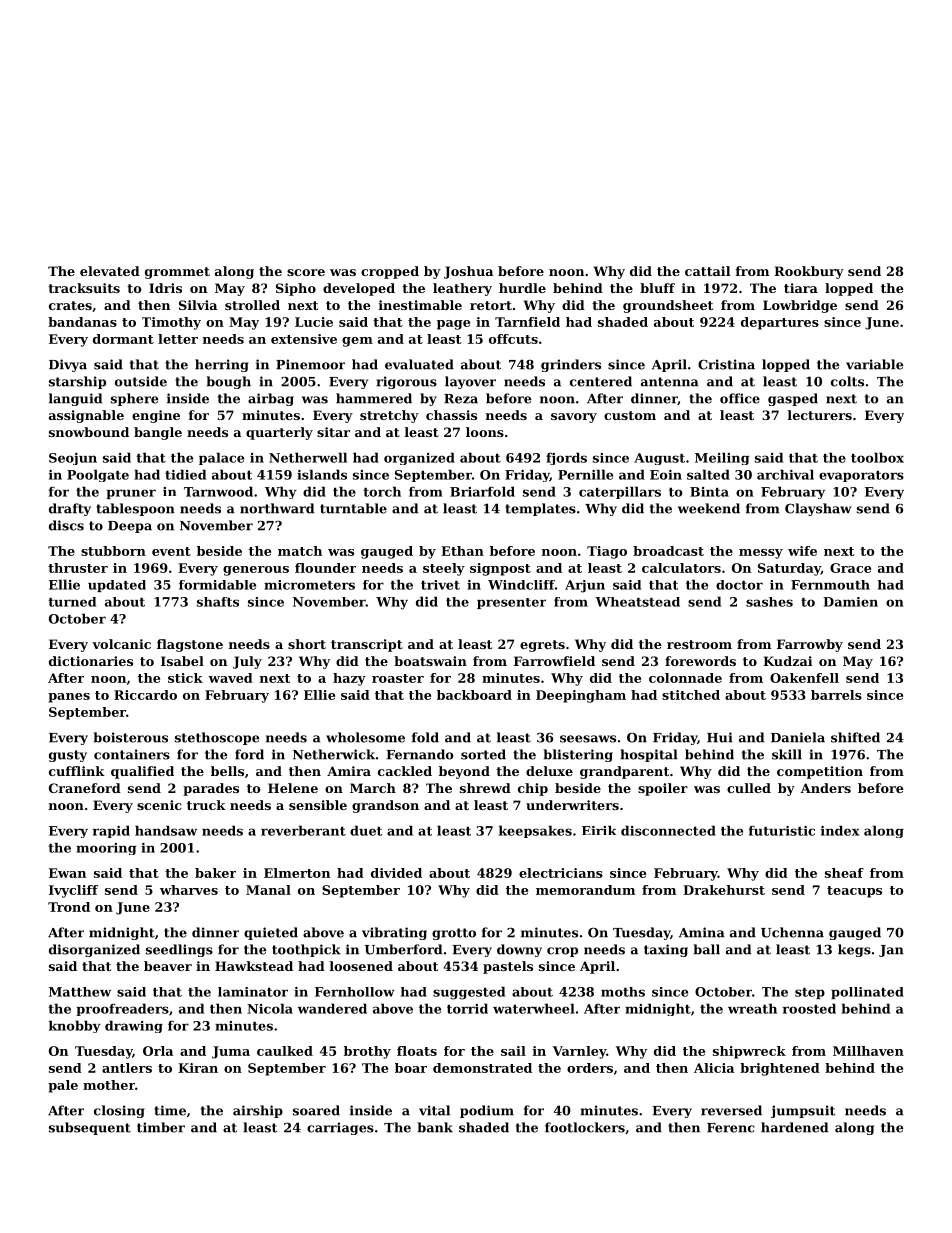 This page has height=1233, width=952. What do you see at coordinates (581, 696) in the page?
I see `Deepingham` at bounding box center [581, 696].
